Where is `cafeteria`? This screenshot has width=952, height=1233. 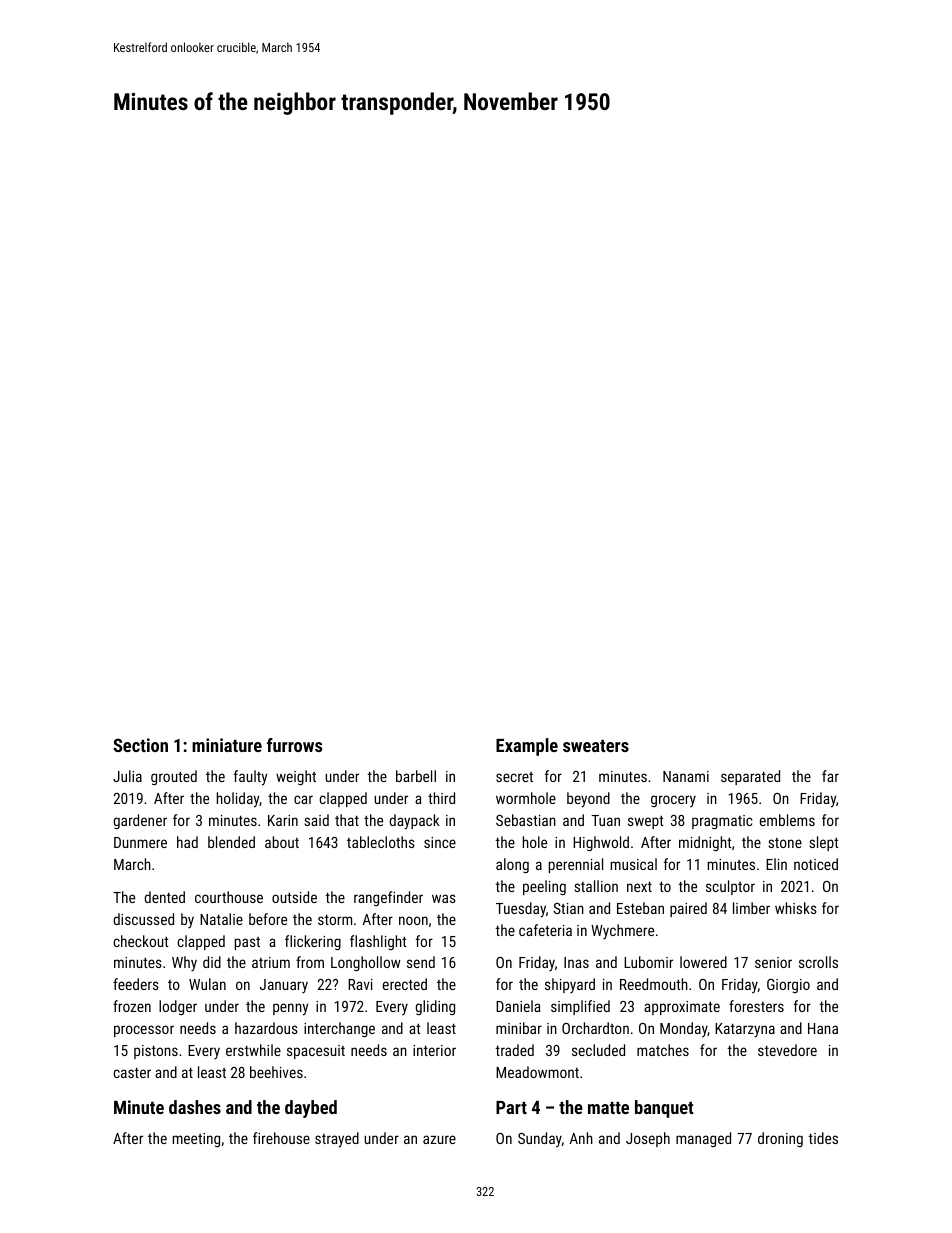
cafeteria is located at coordinates (545, 930).
